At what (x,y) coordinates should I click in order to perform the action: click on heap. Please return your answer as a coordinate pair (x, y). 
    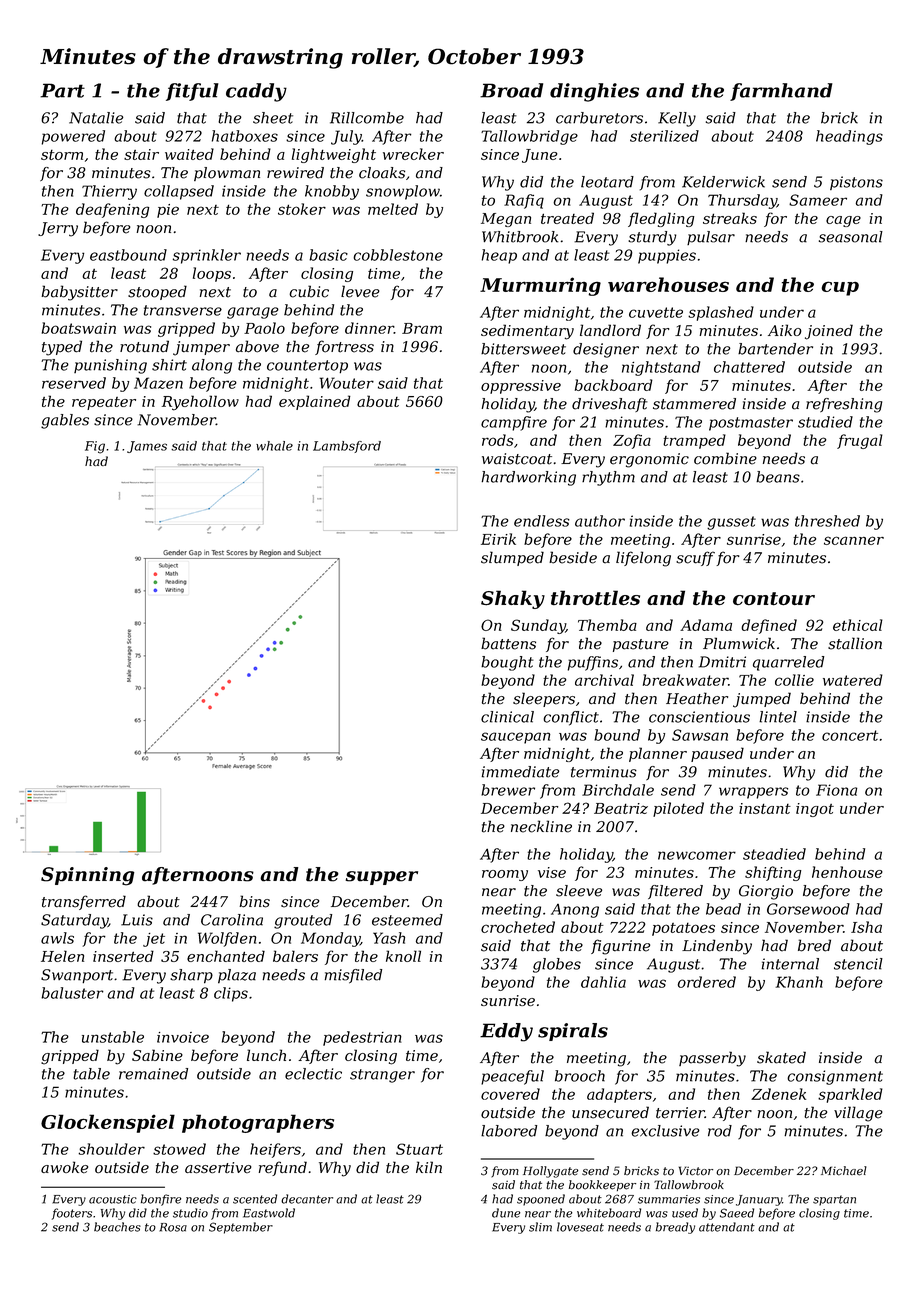
    Looking at the image, I should click on (499, 256).
